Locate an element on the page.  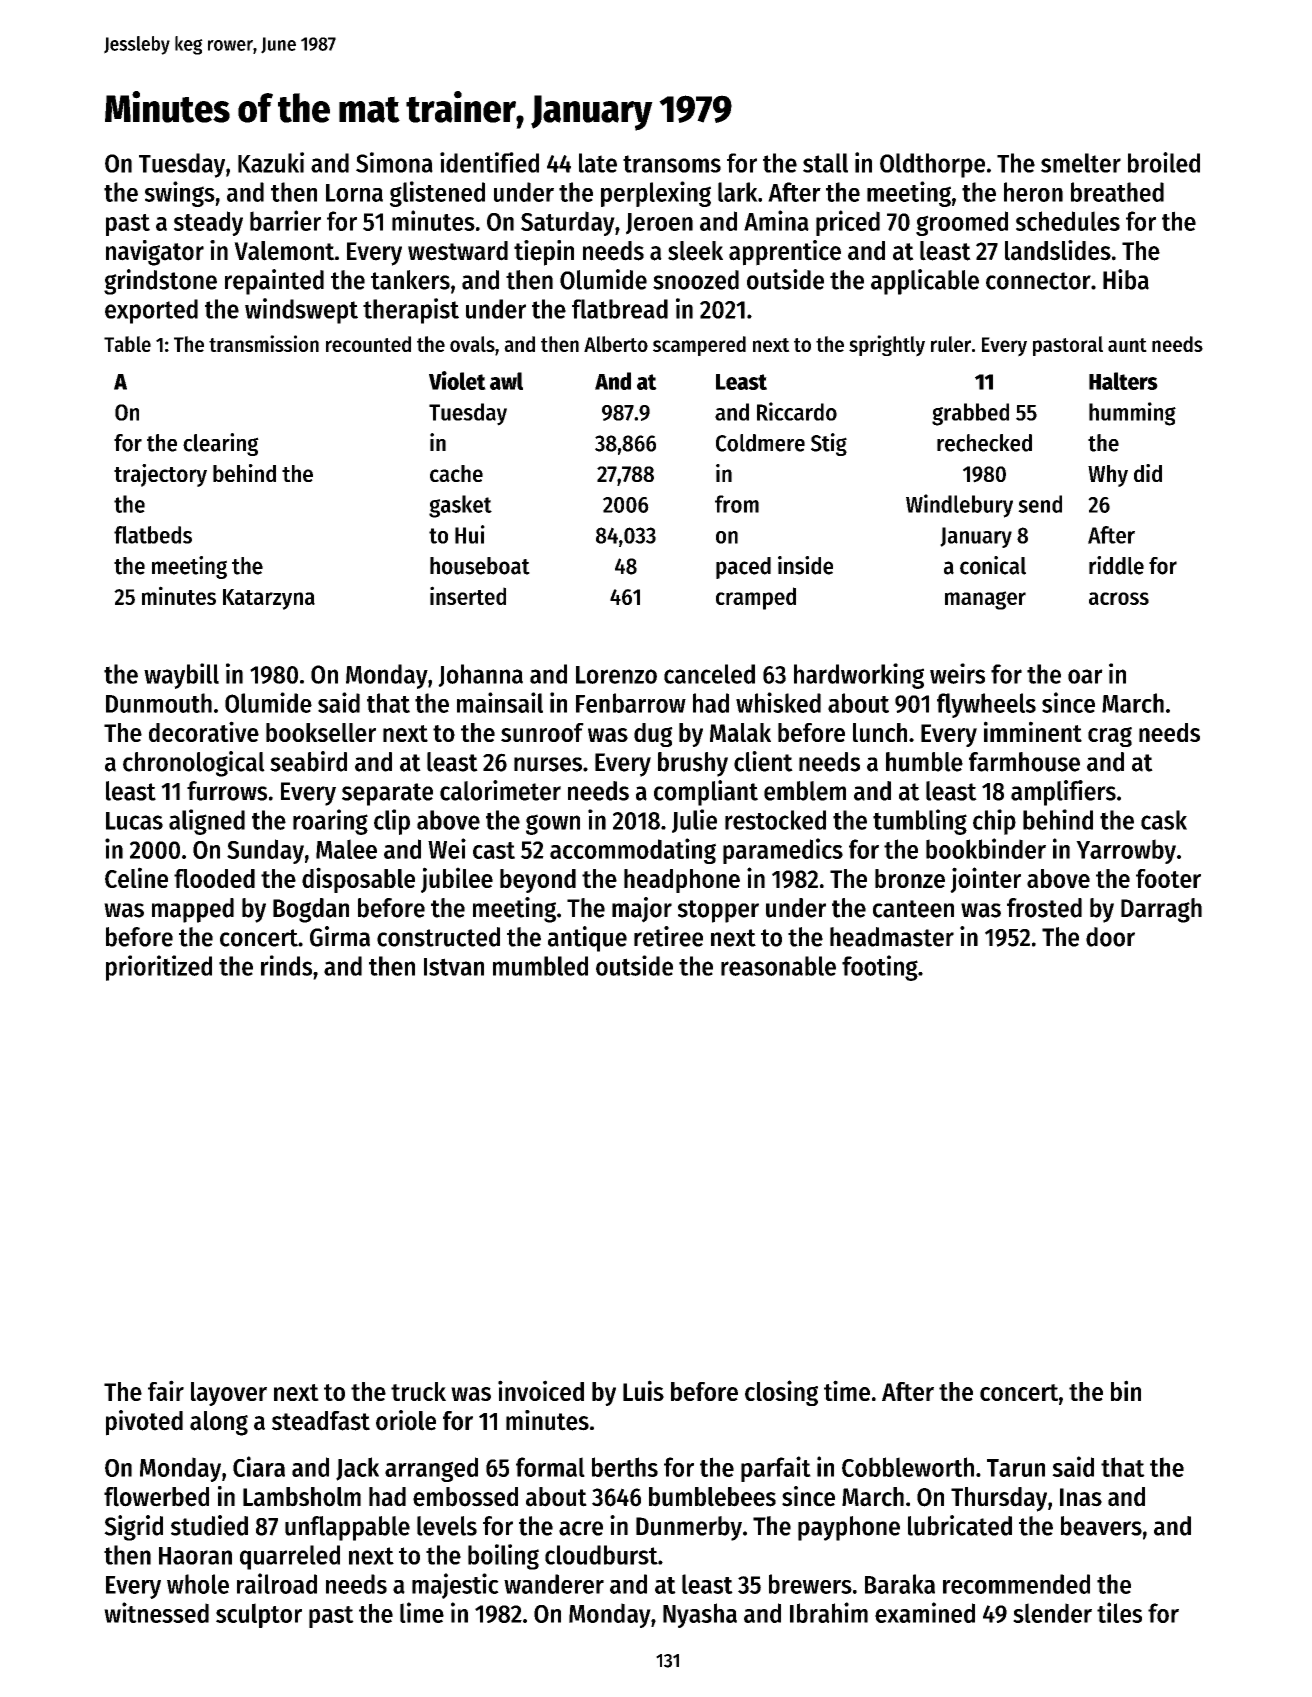
crag is located at coordinates (1110, 737).
